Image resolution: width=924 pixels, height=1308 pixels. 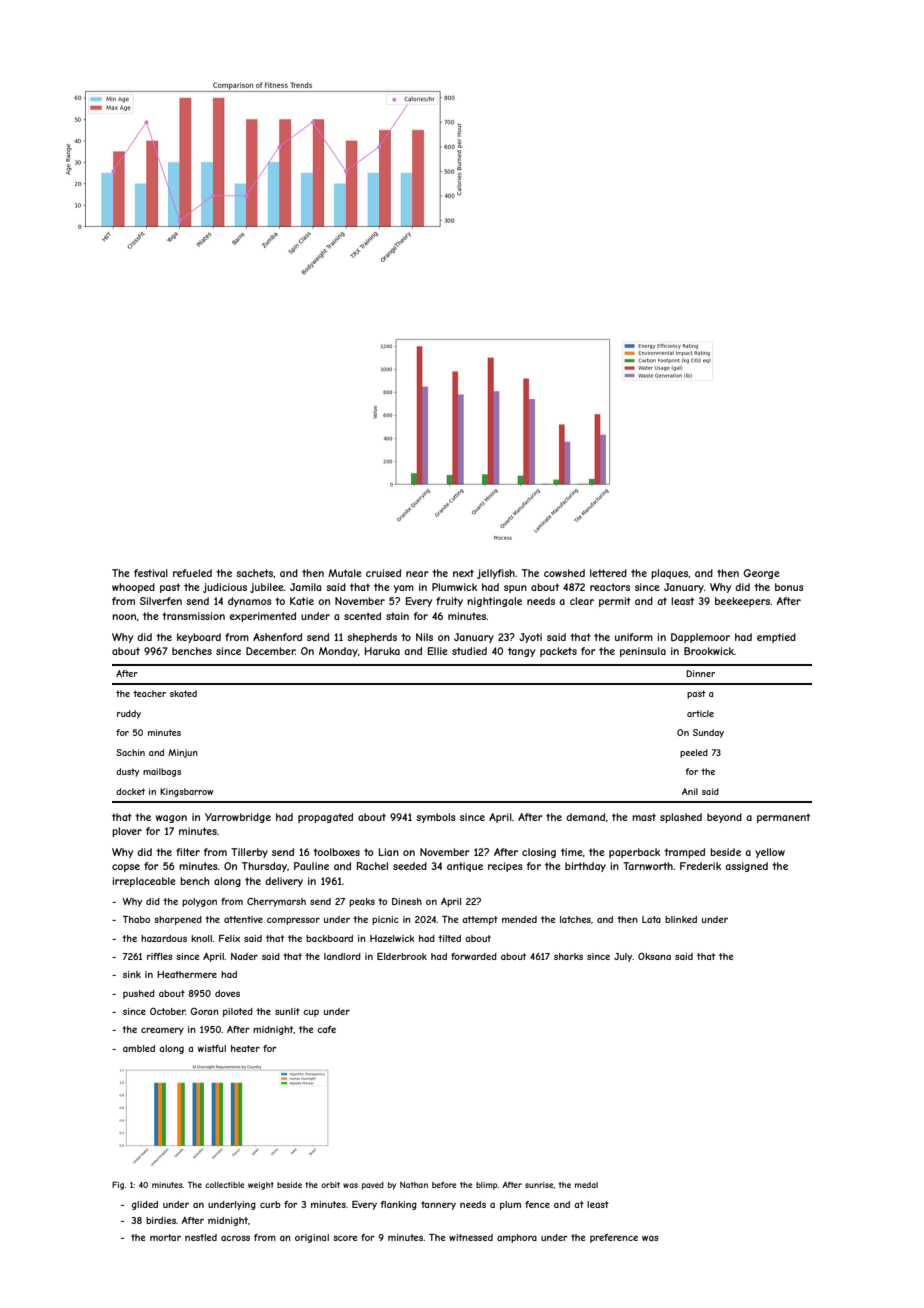 I want to click on symbols, so click(x=436, y=818).
